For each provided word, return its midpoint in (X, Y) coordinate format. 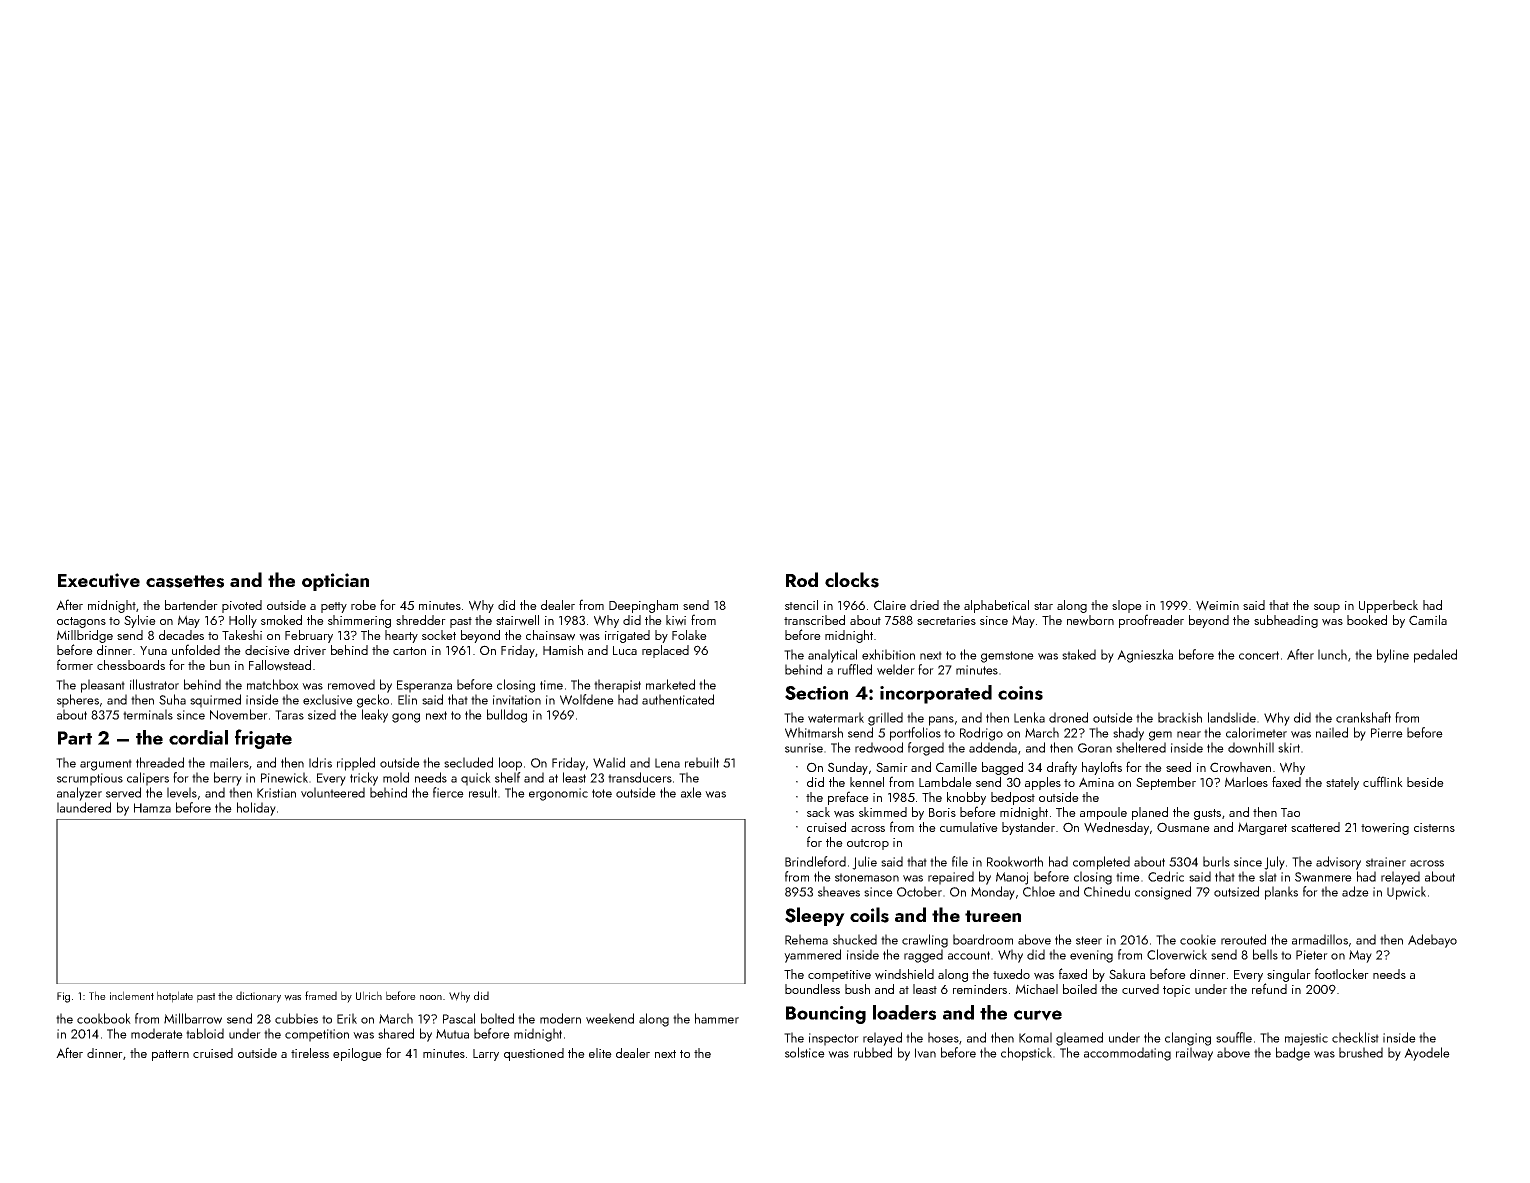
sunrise (804, 748)
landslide (1232, 717)
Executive (99, 580)
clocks (852, 580)
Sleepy (815, 916)
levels (182, 792)
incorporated (936, 694)
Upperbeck (1388, 606)
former (75, 664)
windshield (904, 974)
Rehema (806, 939)
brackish (1180, 717)
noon (431, 997)
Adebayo (1432, 941)
